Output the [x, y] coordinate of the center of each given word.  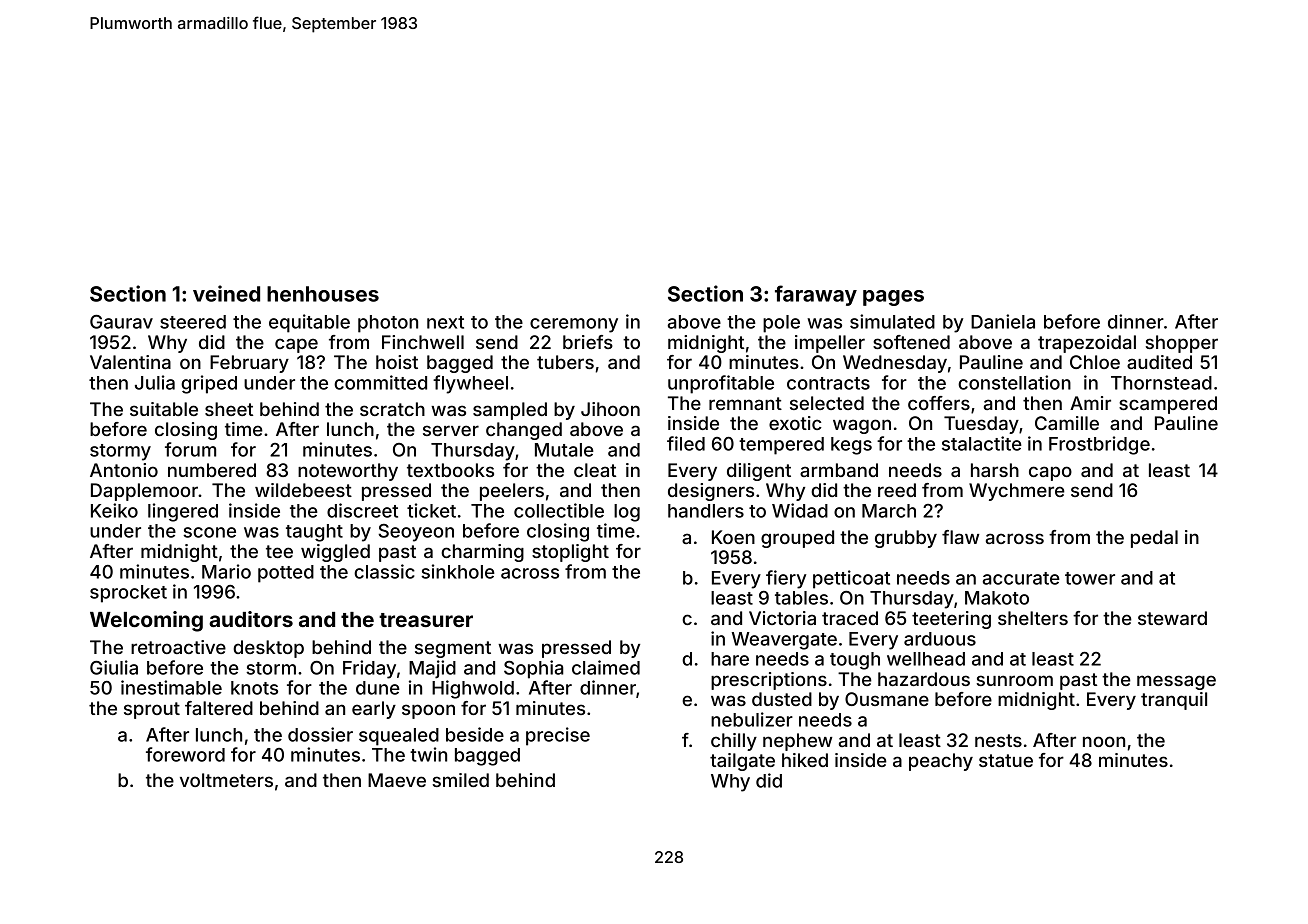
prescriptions [769, 681]
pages [893, 298]
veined [226, 293]
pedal [1154, 539]
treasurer [426, 620]
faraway [816, 295]
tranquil [1174, 701]
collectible [559, 510]
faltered [219, 708]
